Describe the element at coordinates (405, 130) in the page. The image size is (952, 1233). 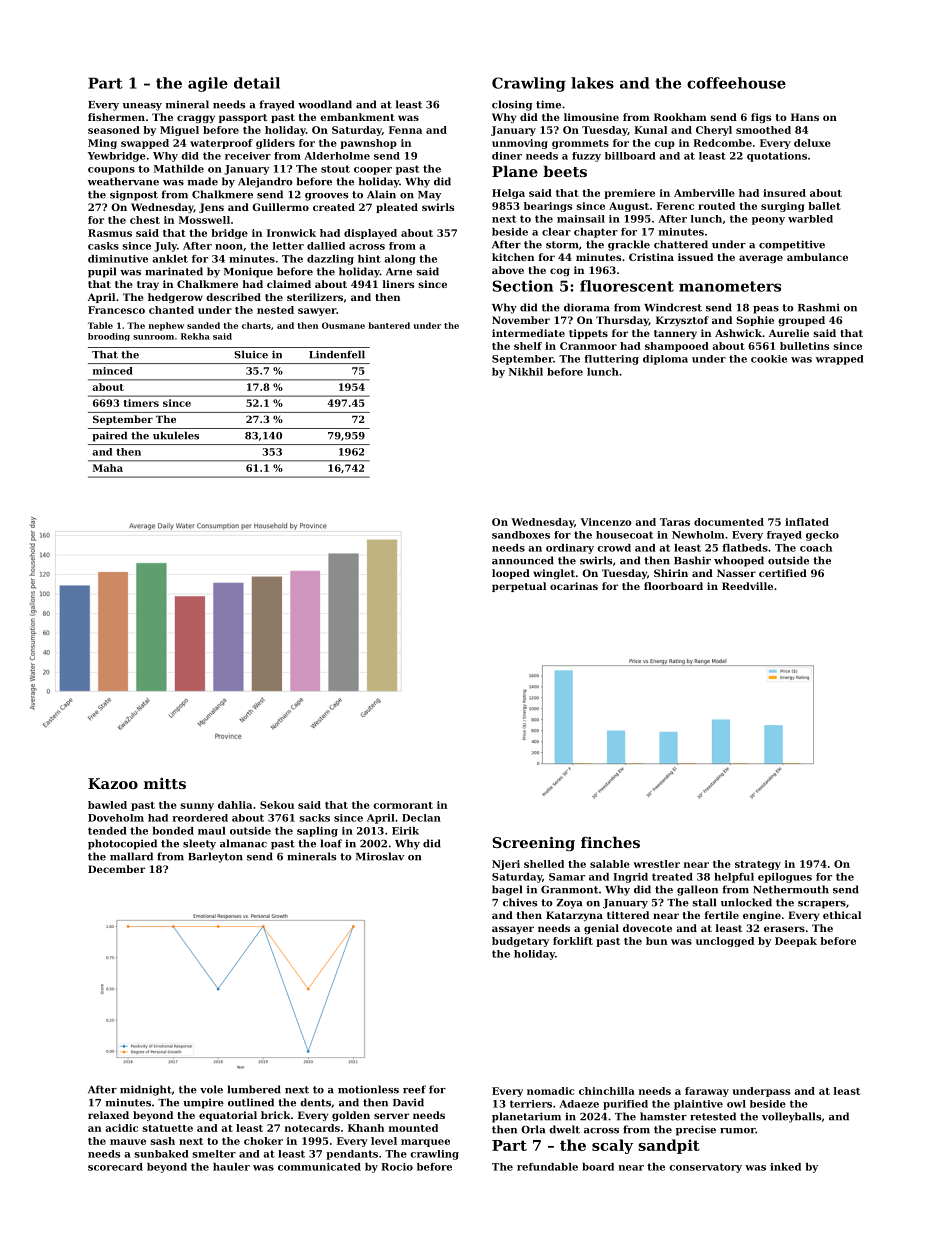
I see `Fenna` at that location.
